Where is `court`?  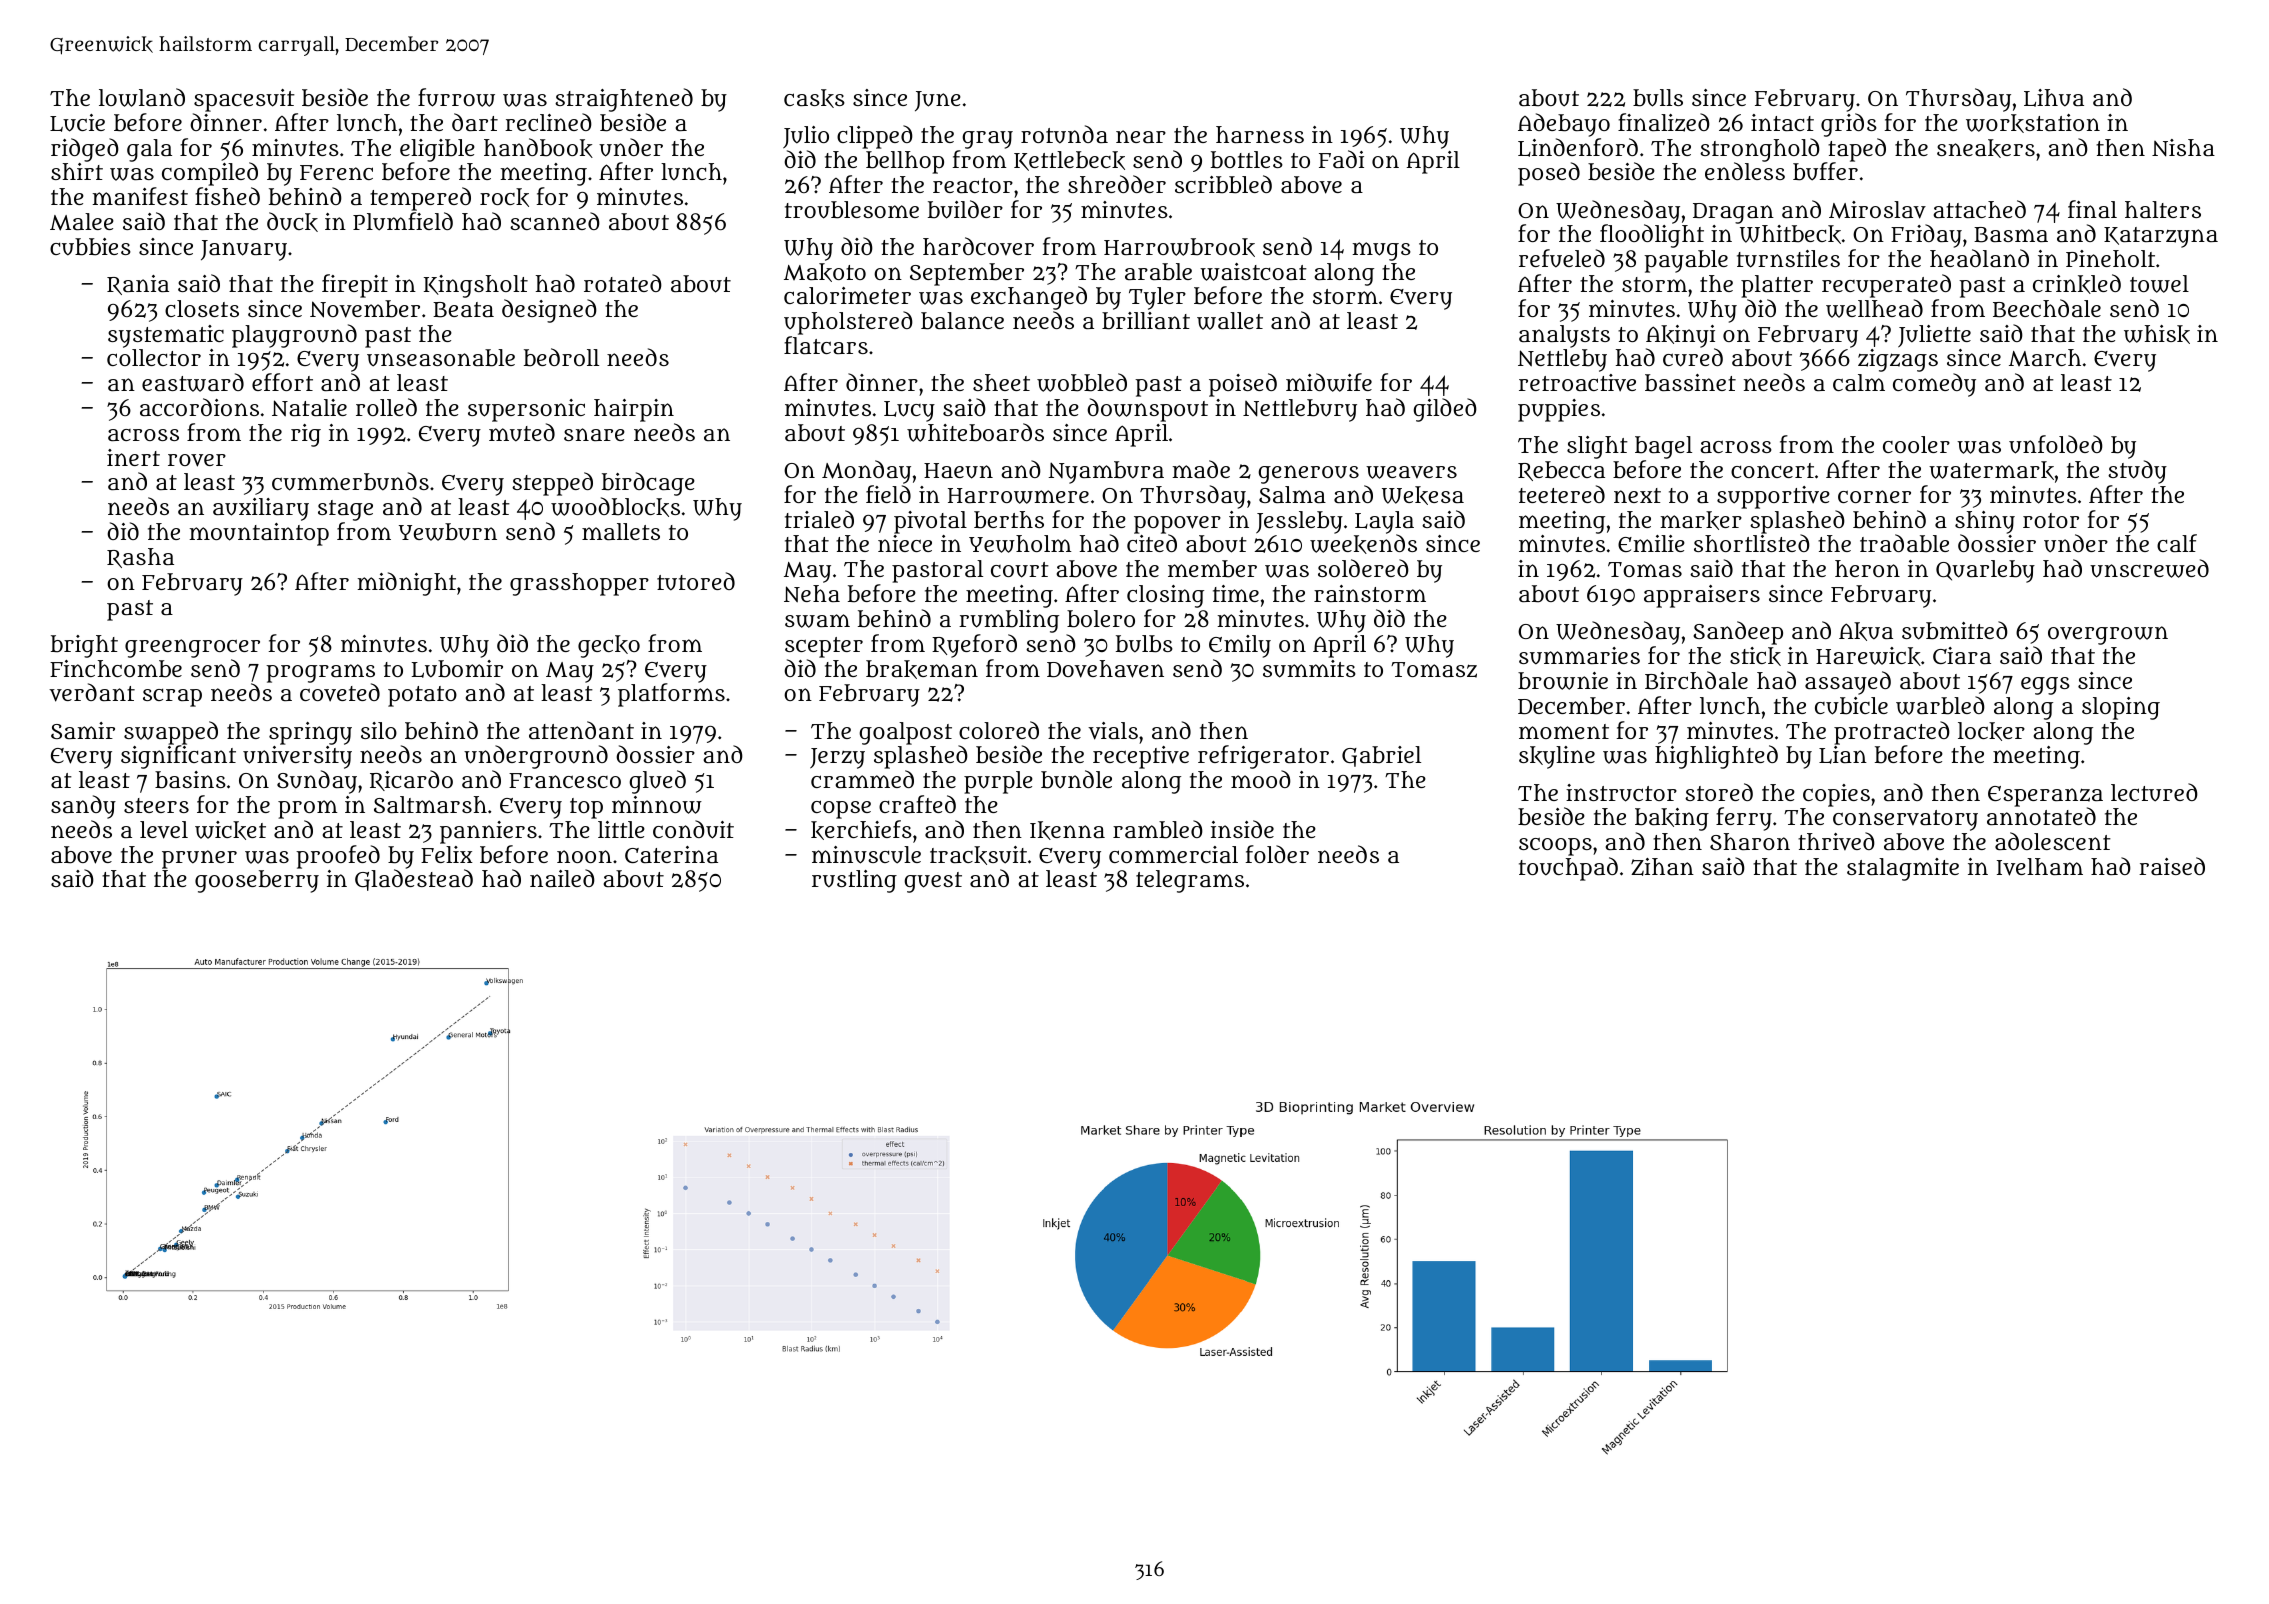
court is located at coordinates (1020, 570).
